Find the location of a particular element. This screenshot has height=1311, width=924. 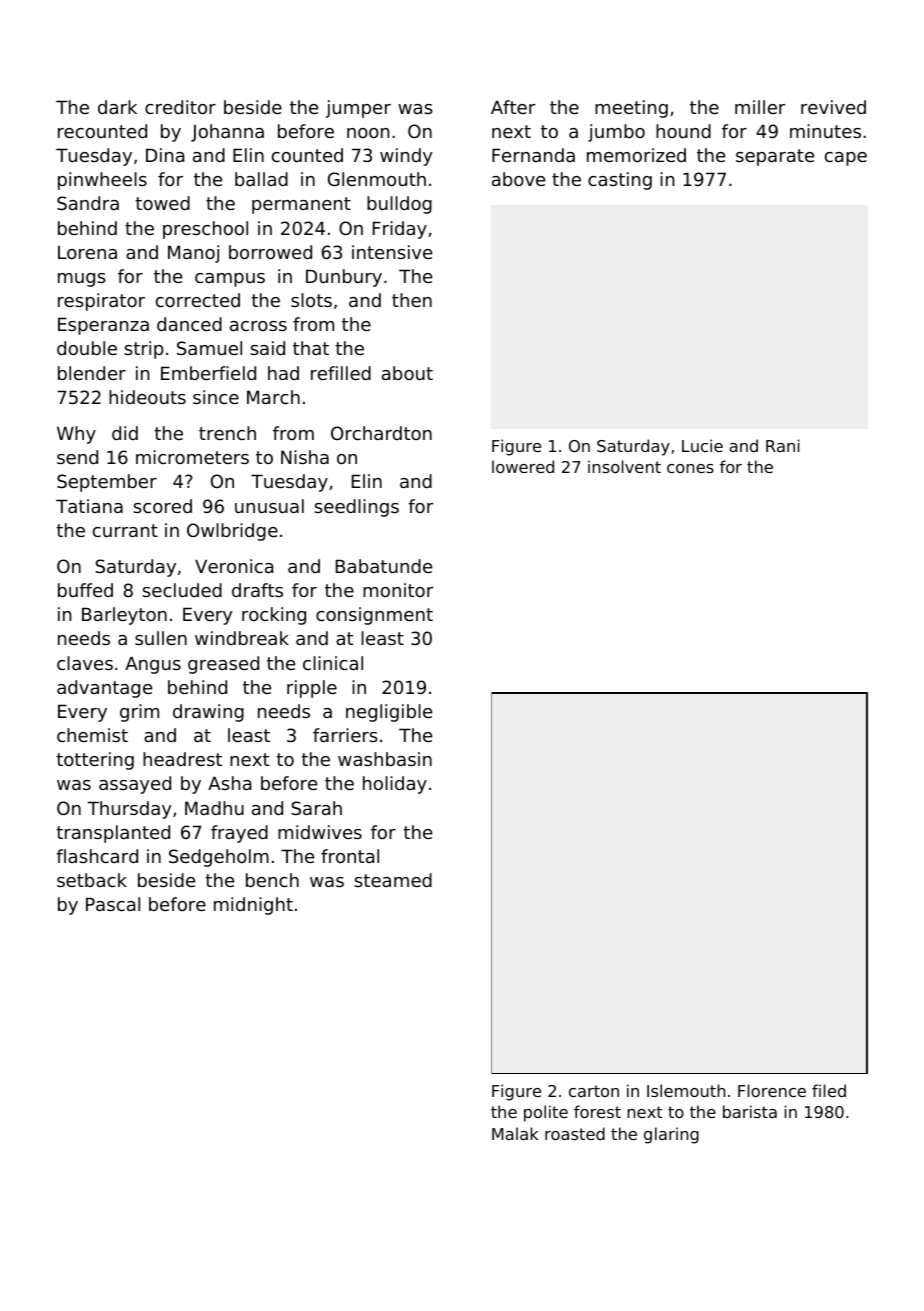

steamed is located at coordinates (393, 880).
